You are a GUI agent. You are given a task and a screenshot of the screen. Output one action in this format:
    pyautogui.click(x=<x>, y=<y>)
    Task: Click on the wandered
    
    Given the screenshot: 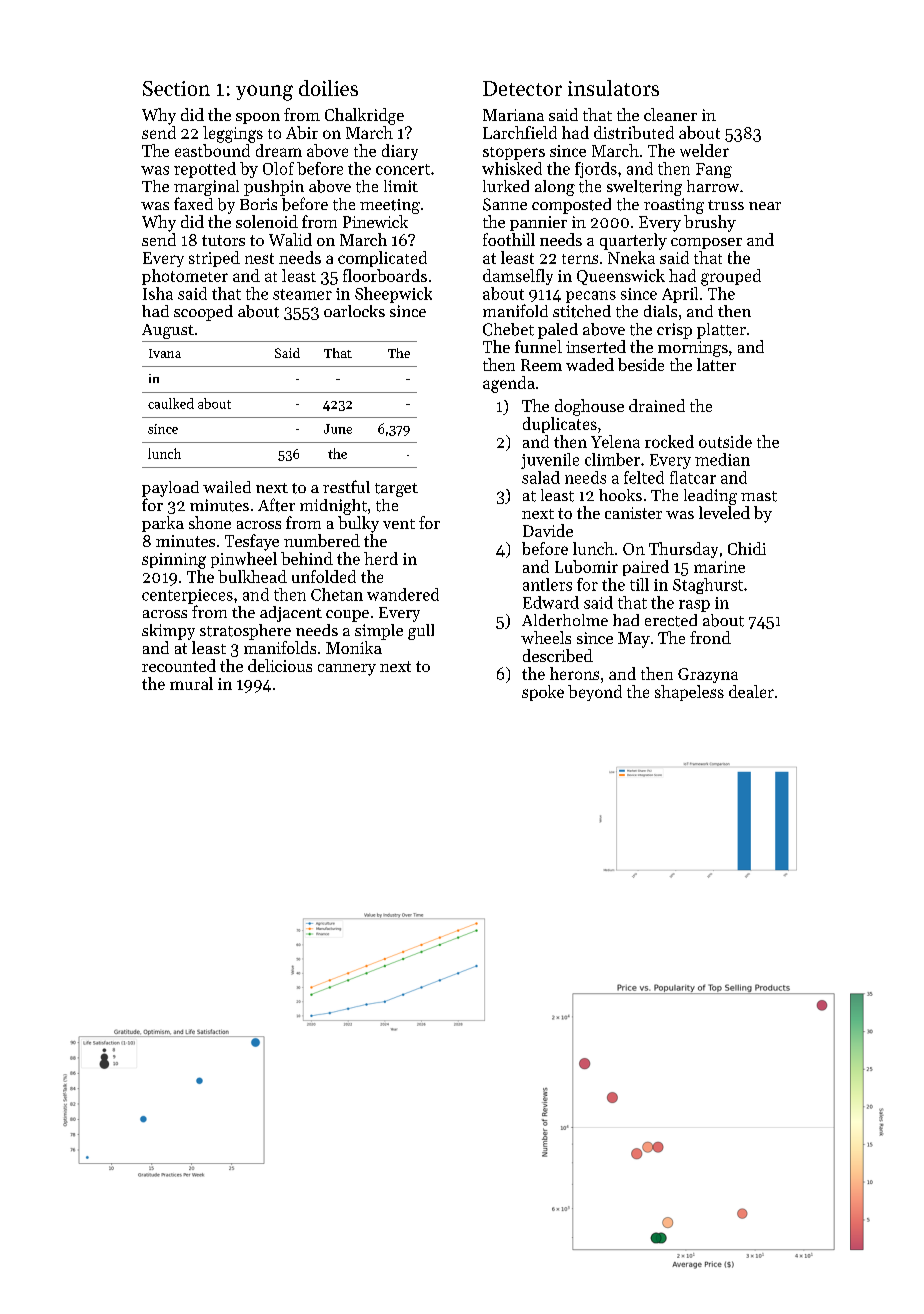 What is the action you would take?
    pyautogui.click(x=403, y=594)
